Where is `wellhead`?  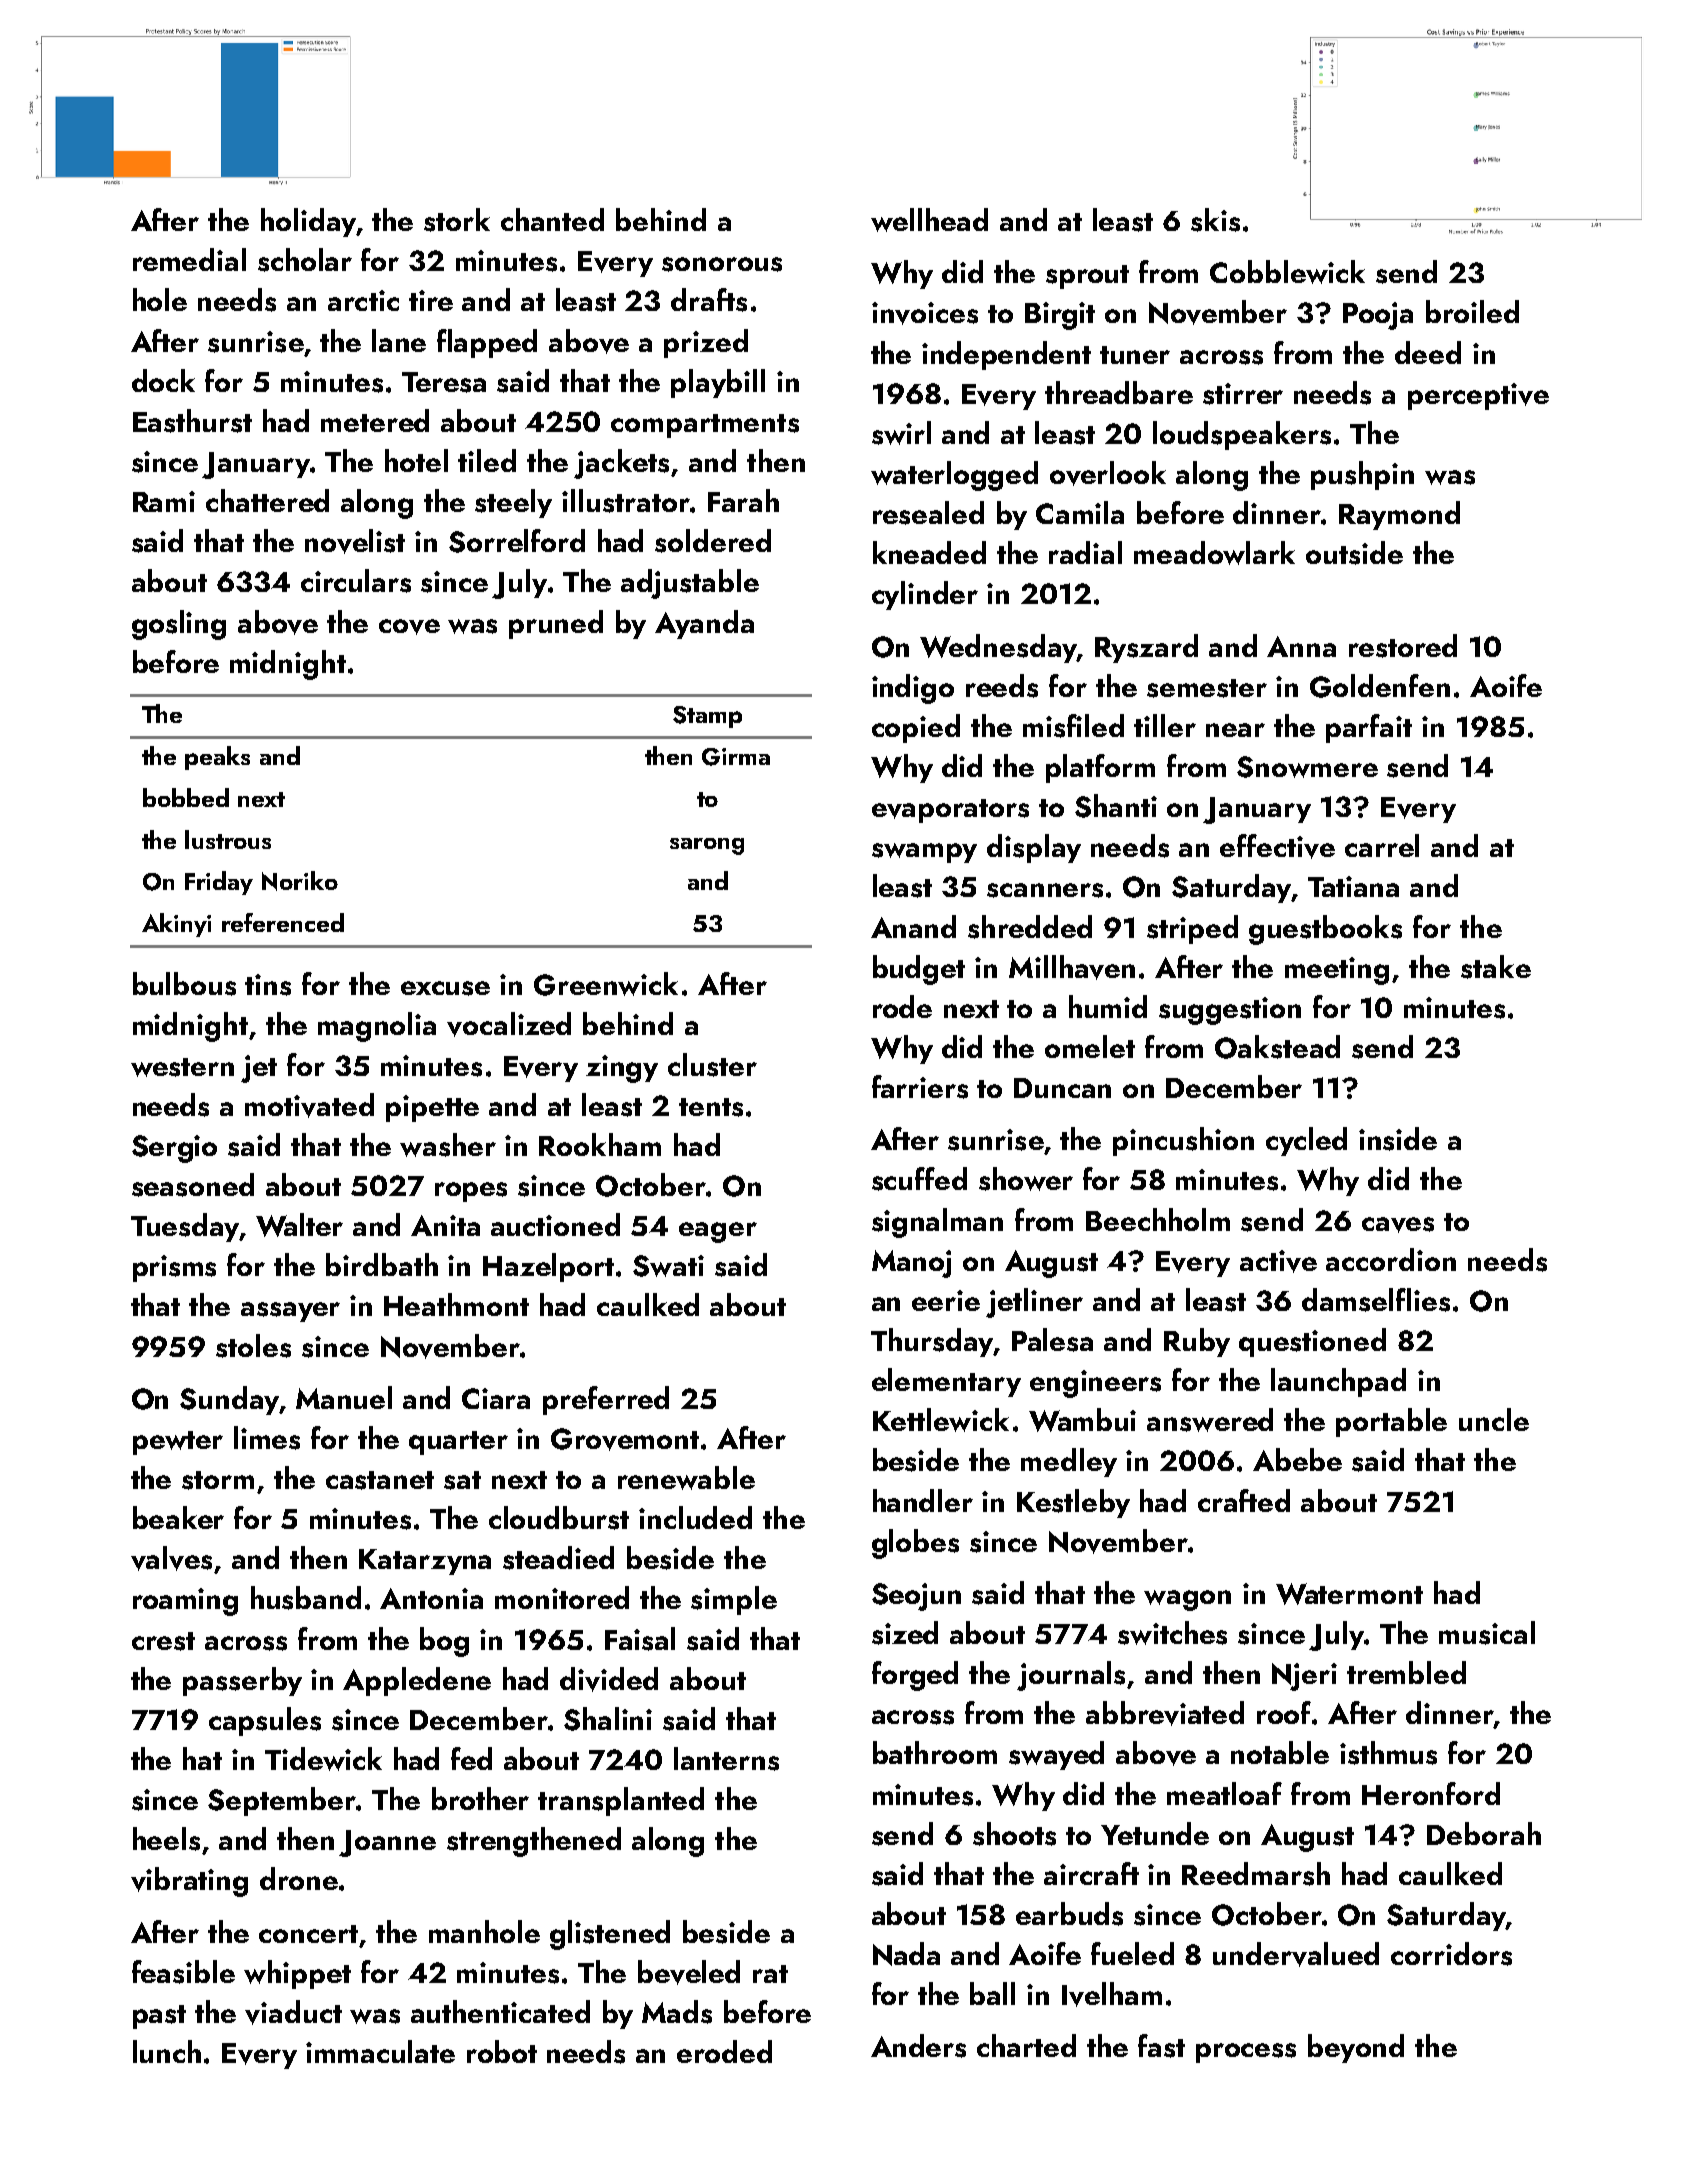
wellhead is located at coordinates (929, 220).
